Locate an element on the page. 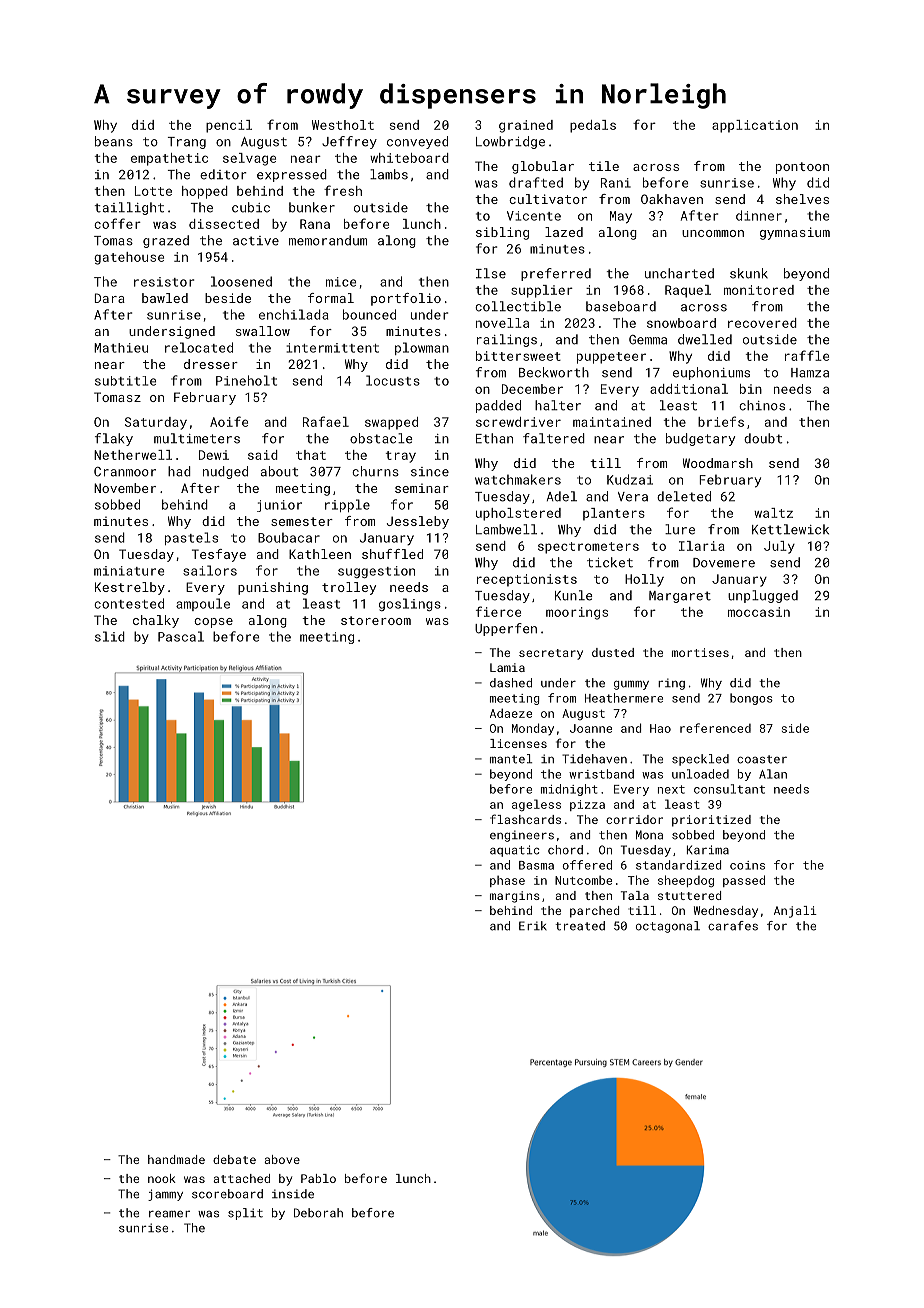  slid is located at coordinates (110, 636).
